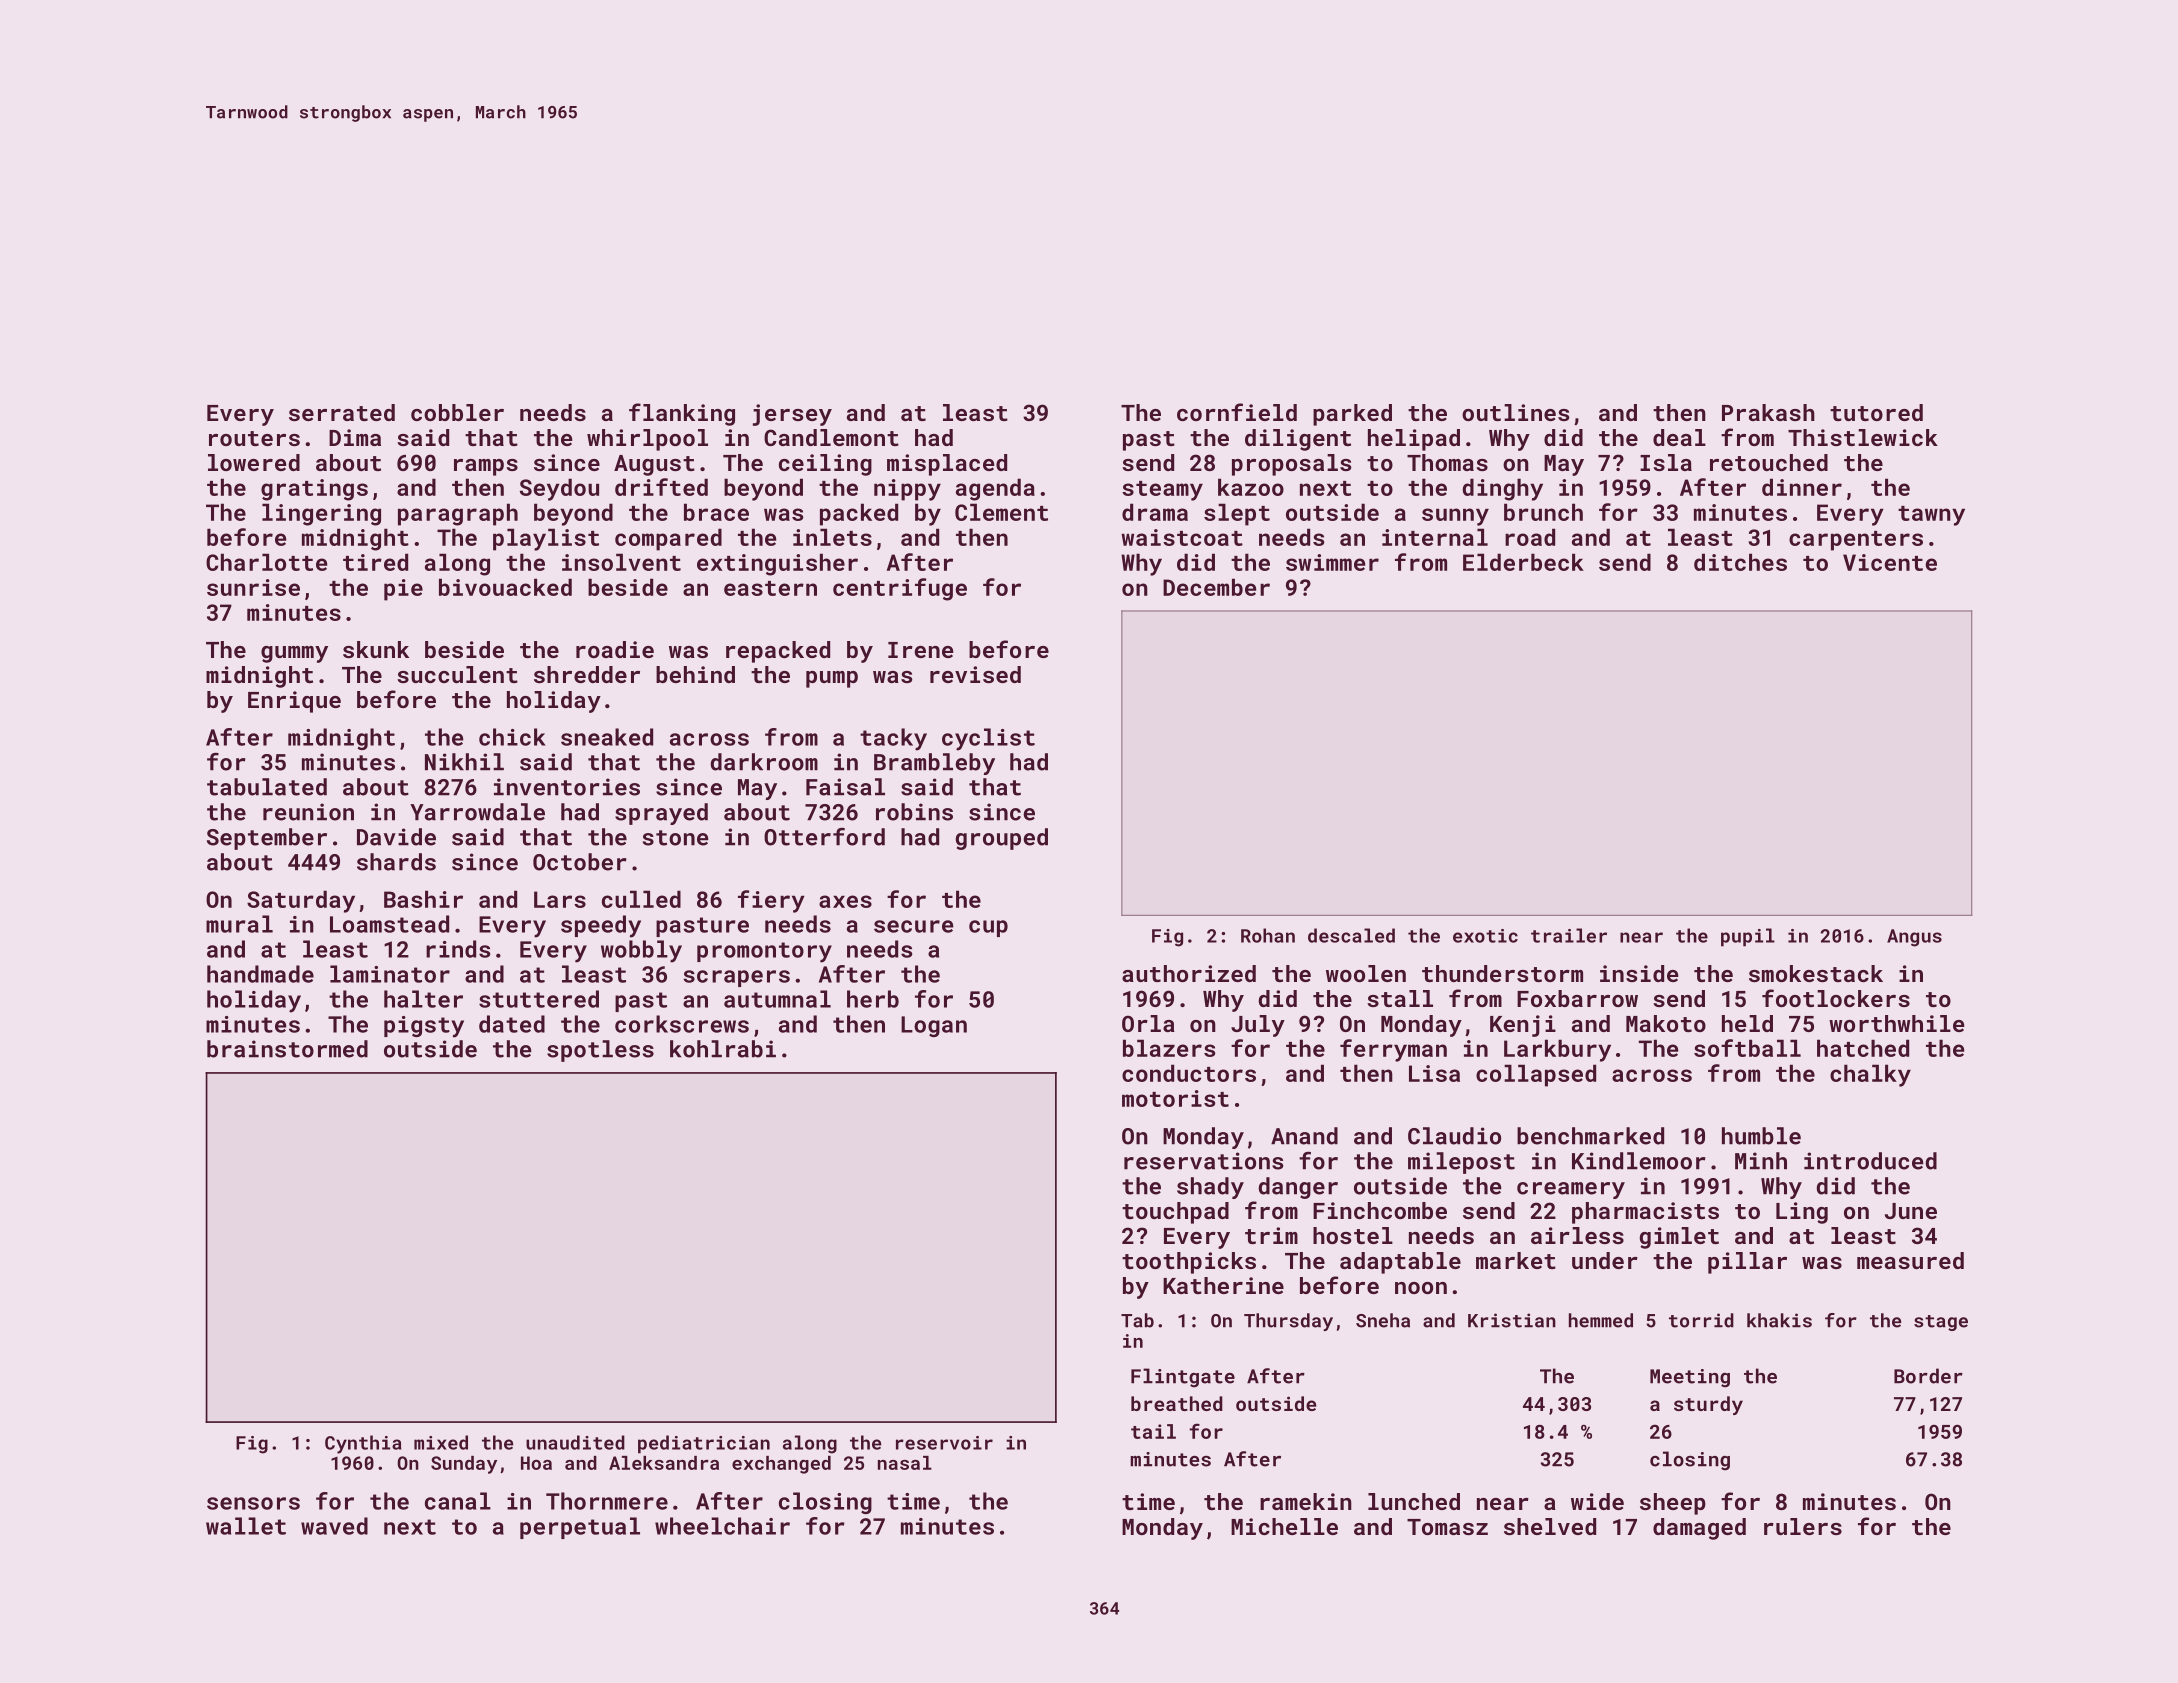 This screenshot has height=1683, width=2178. What do you see at coordinates (536, 1463) in the screenshot?
I see `Hoa` at bounding box center [536, 1463].
